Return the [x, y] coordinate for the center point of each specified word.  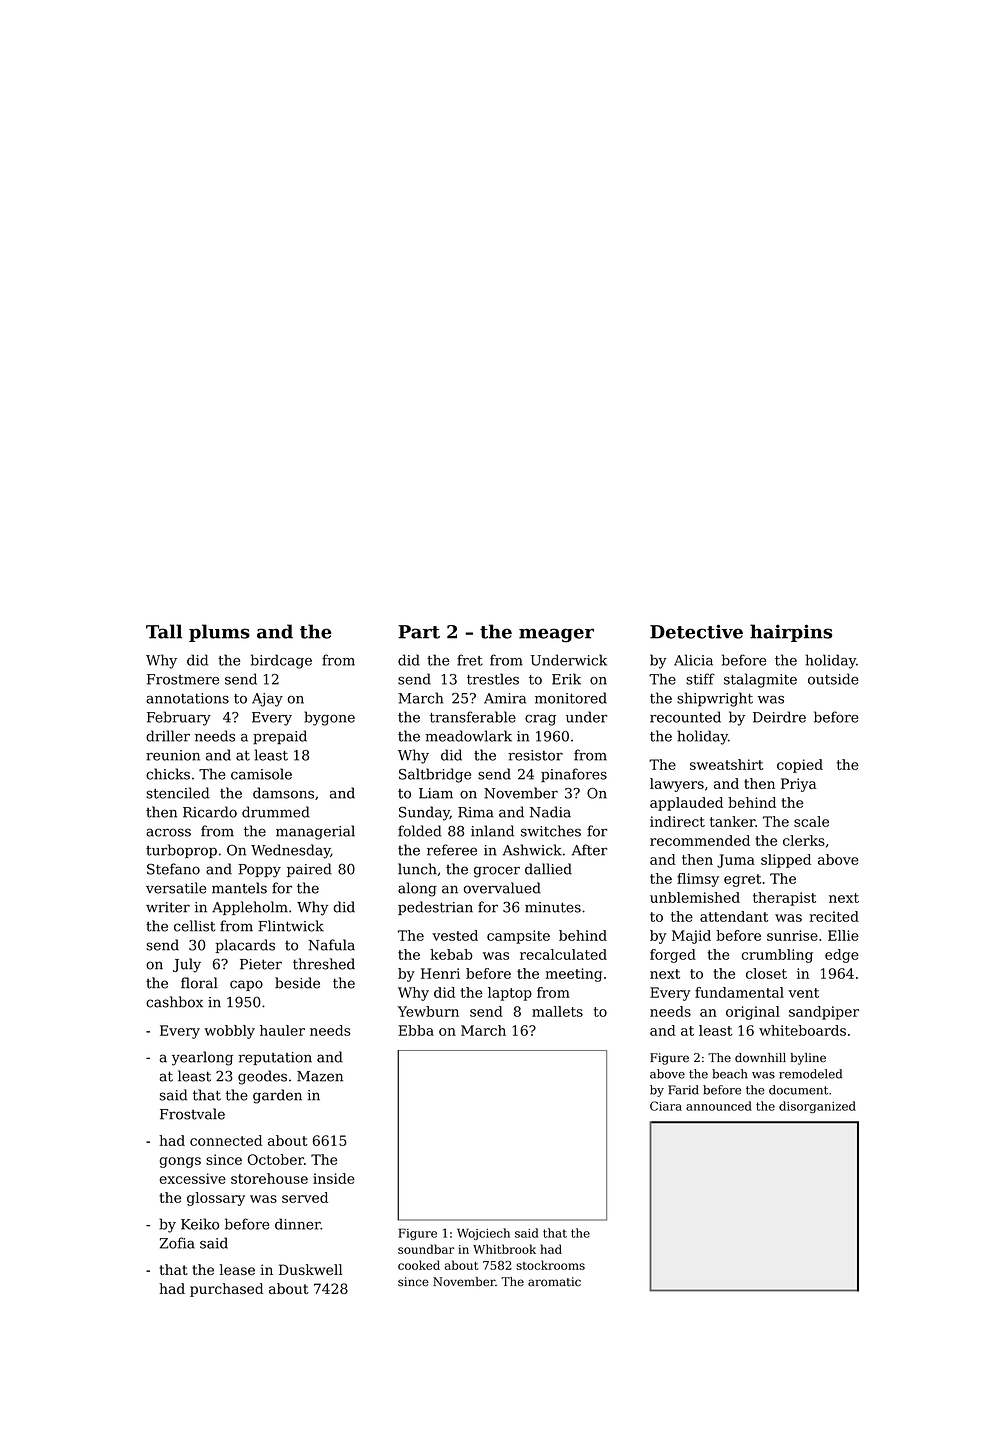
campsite [518, 937]
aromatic [554, 1282]
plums [219, 633]
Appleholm [250, 908]
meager [556, 635]
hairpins [791, 633]
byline [808, 1059]
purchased [226, 1290]
